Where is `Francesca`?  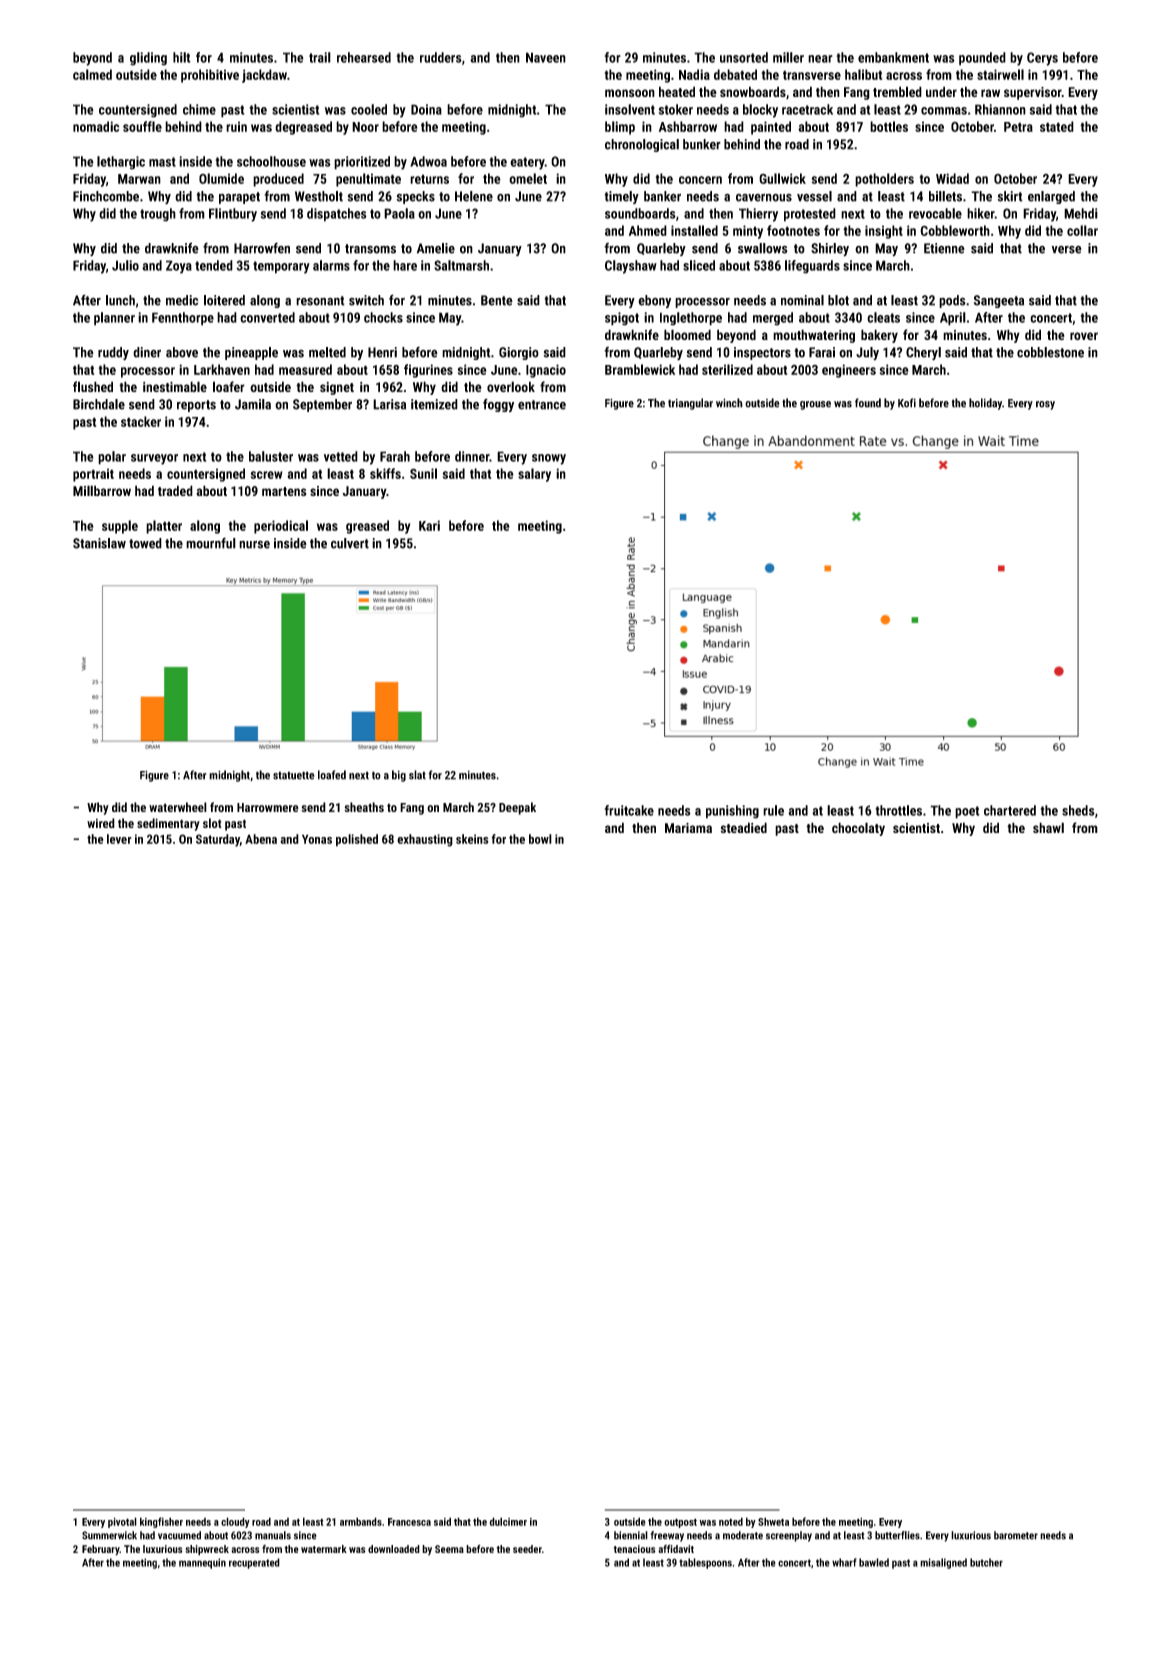 Francesca is located at coordinates (409, 1522).
